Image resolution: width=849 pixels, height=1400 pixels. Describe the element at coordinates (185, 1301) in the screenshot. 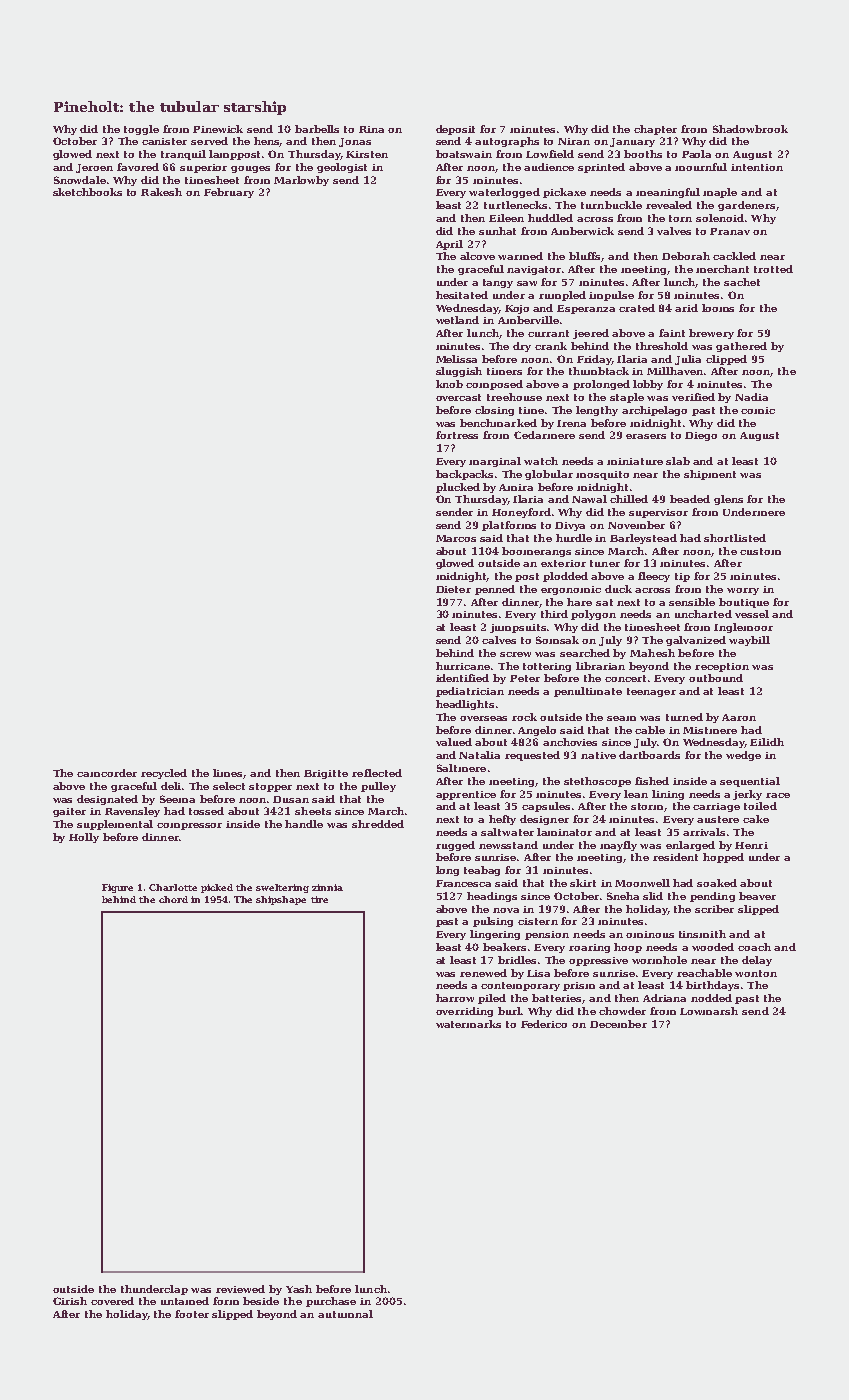

I see `untamed` at that location.
